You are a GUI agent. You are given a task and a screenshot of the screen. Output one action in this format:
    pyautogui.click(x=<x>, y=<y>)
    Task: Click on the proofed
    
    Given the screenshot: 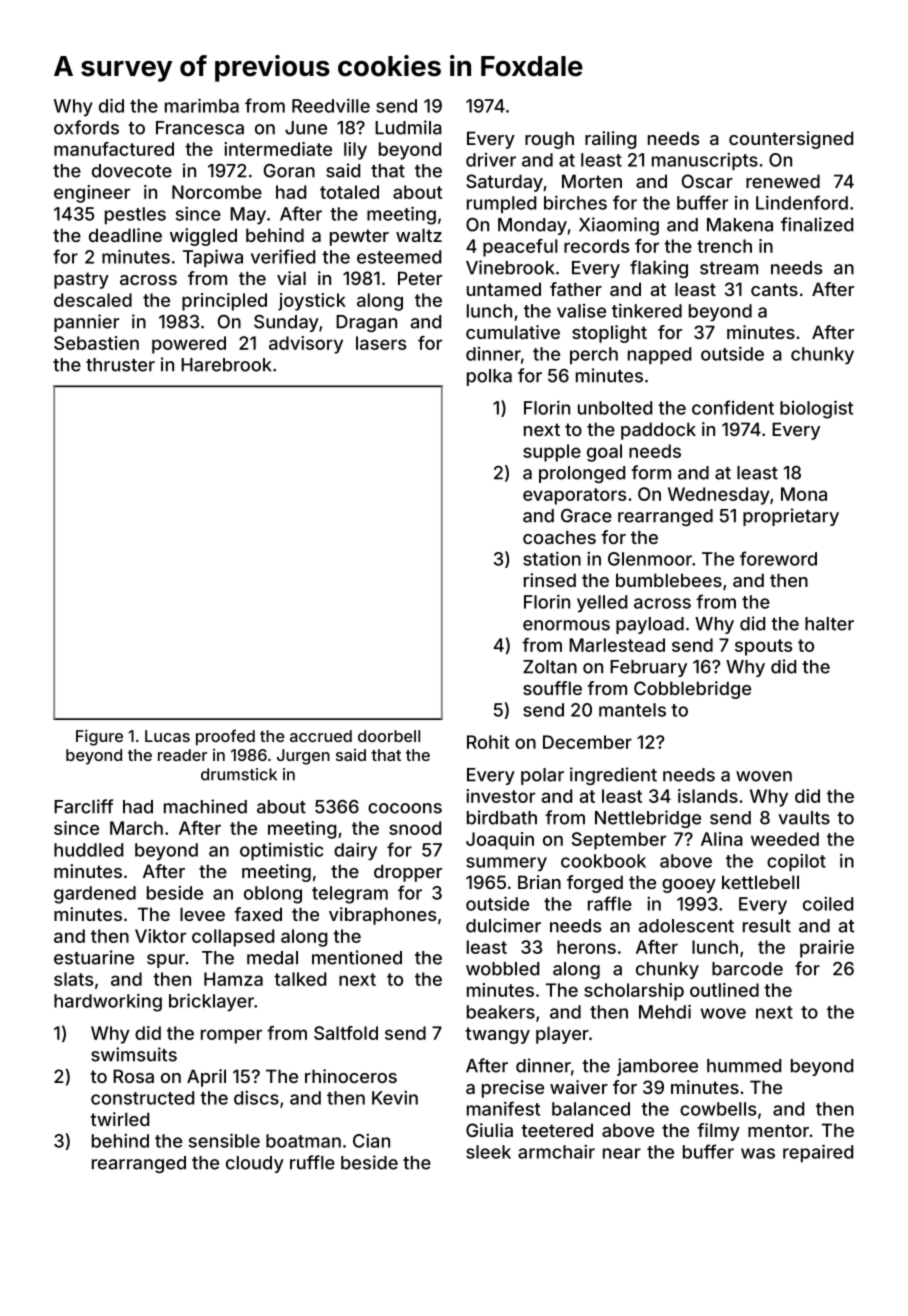 What is the action you would take?
    pyautogui.click(x=225, y=737)
